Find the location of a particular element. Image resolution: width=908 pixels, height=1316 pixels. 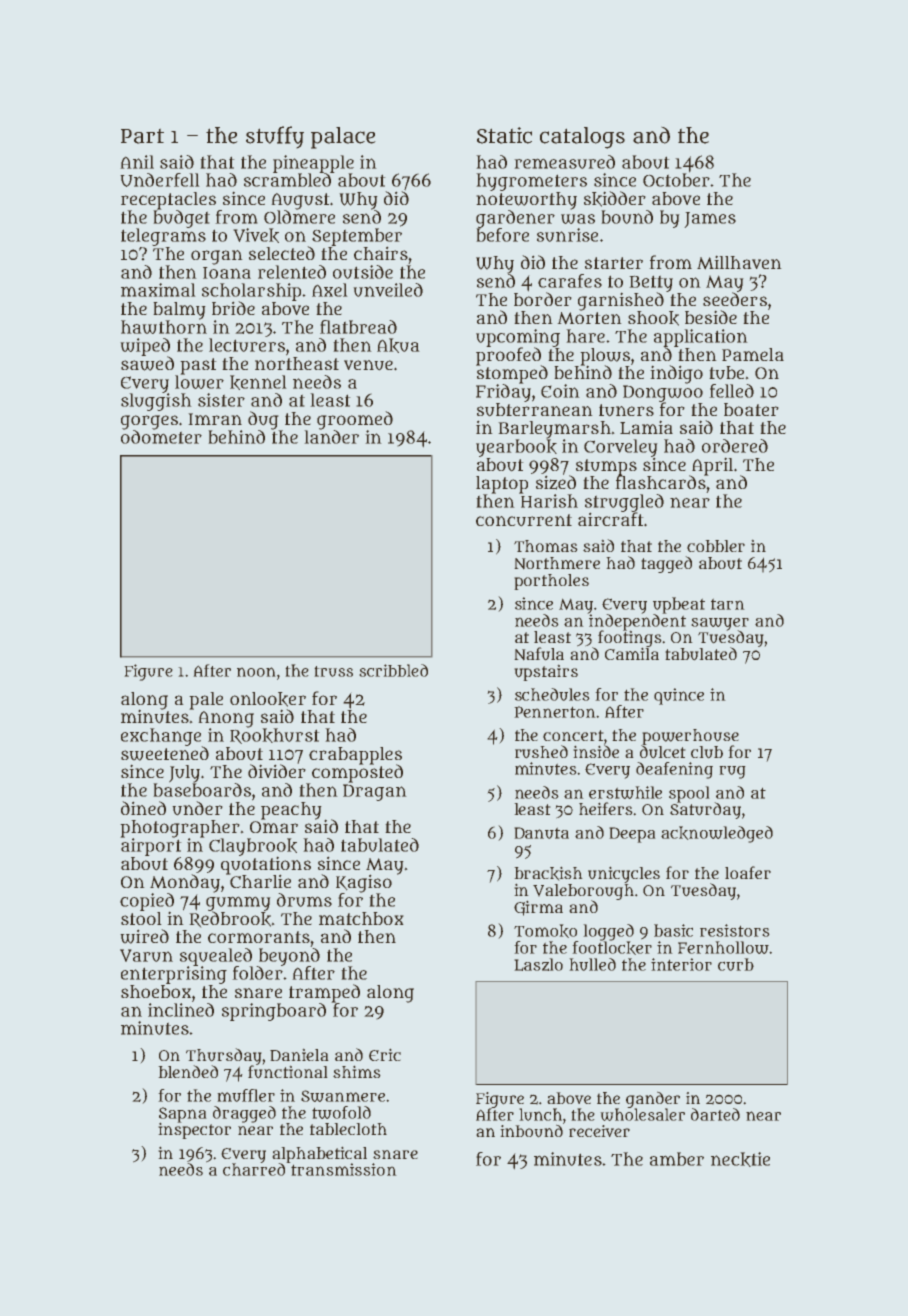

October is located at coordinates (676, 180).
